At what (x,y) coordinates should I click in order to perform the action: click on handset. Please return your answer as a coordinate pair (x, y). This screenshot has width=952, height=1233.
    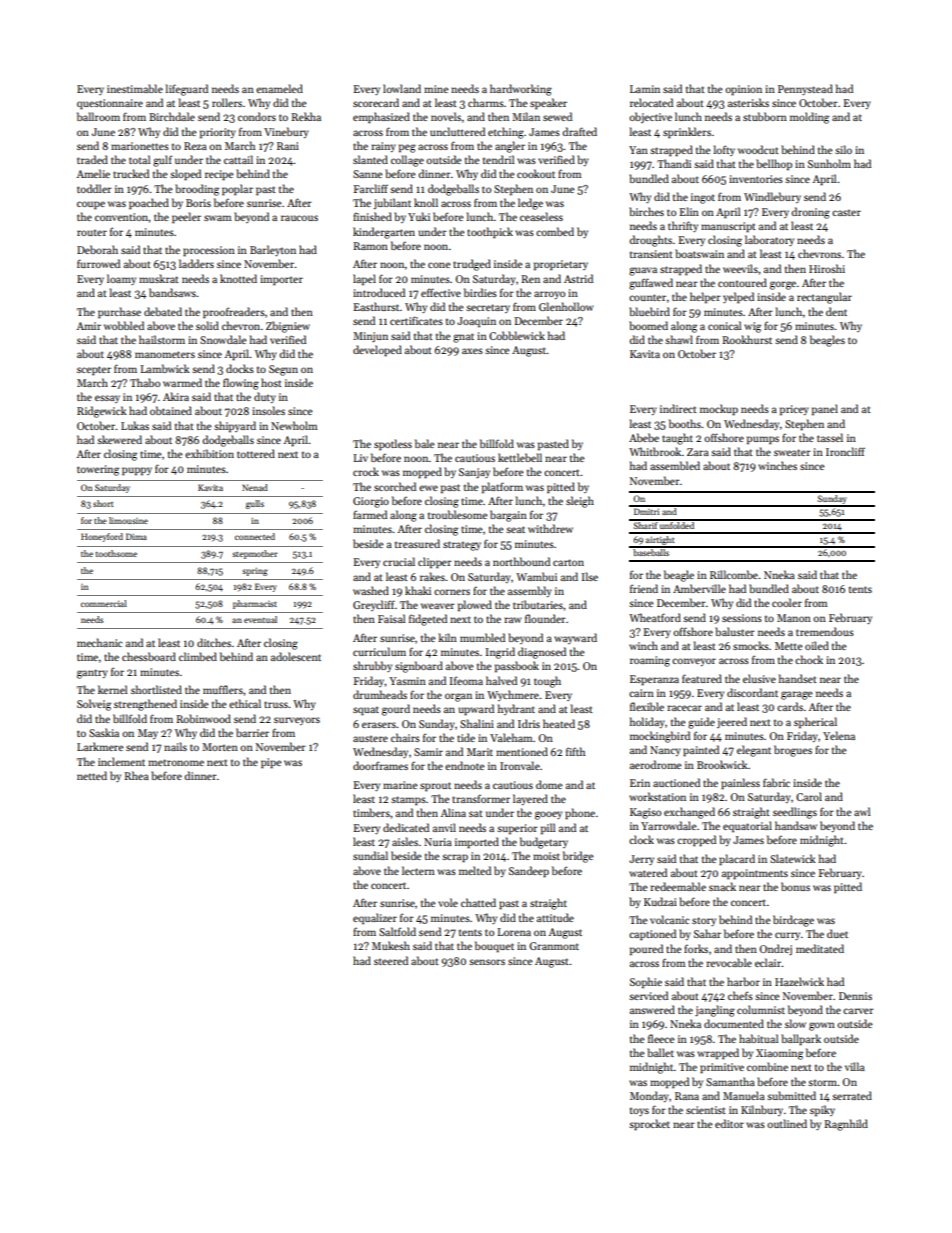
    Looking at the image, I should click on (798, 678).
